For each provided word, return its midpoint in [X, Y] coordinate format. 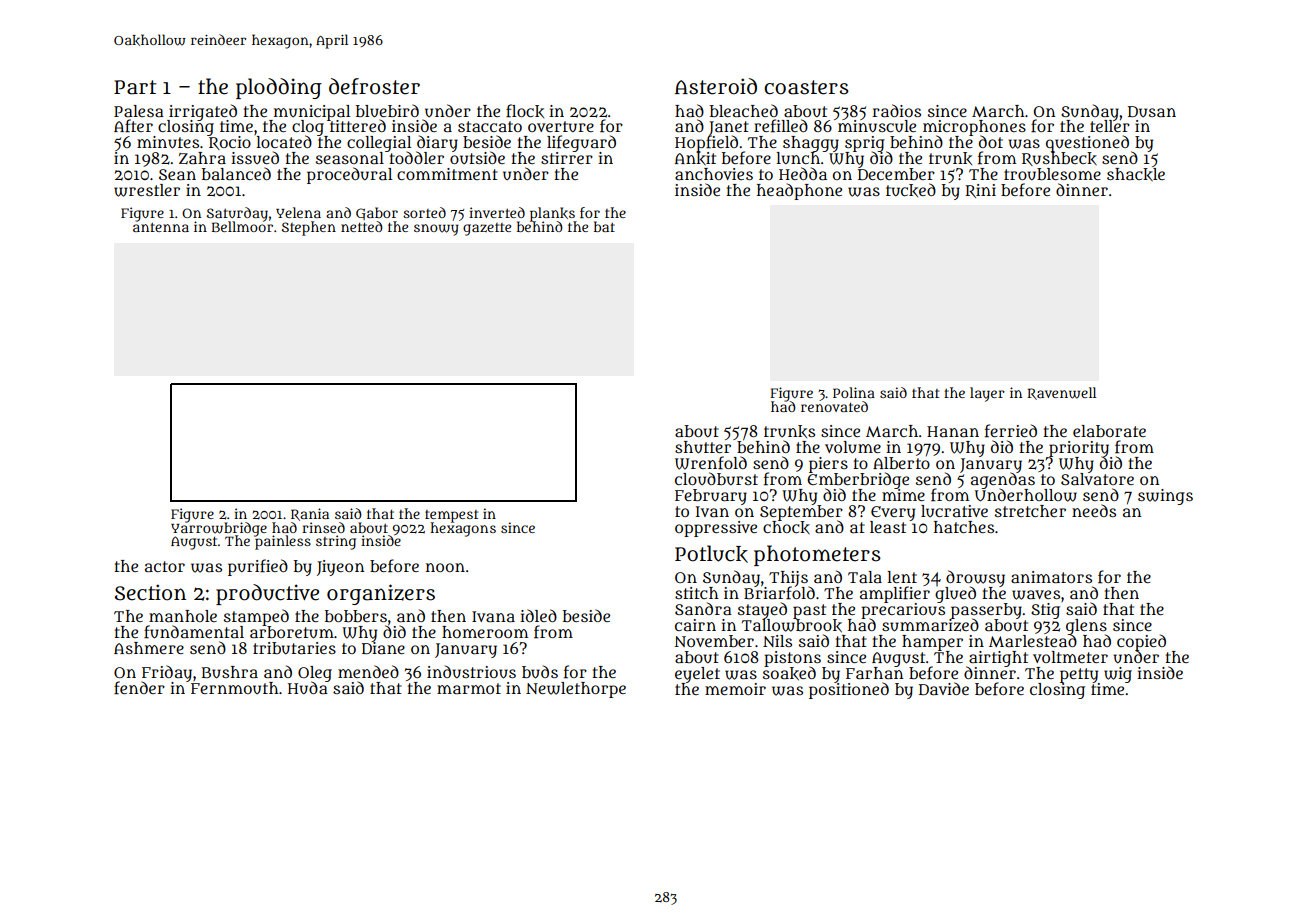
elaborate [1109, 431]
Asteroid [716, 86]
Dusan [1152, 111]
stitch [697, 593]
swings [1165, 497]
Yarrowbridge [219, 529]
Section [150, 592]
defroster [374, 86]
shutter [703, 447]
